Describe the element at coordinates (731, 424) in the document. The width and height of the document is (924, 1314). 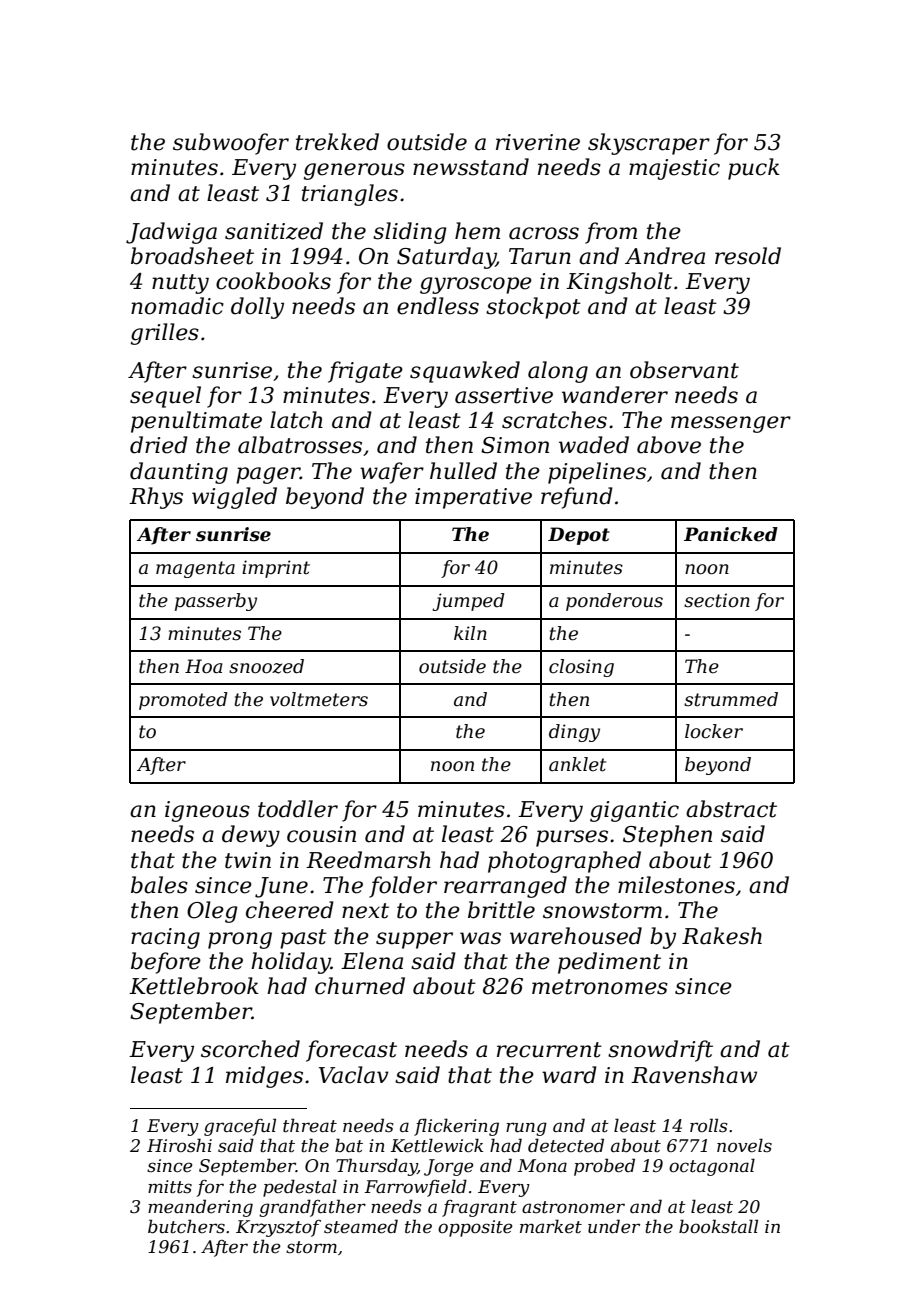
I see `messenger` at that location.
